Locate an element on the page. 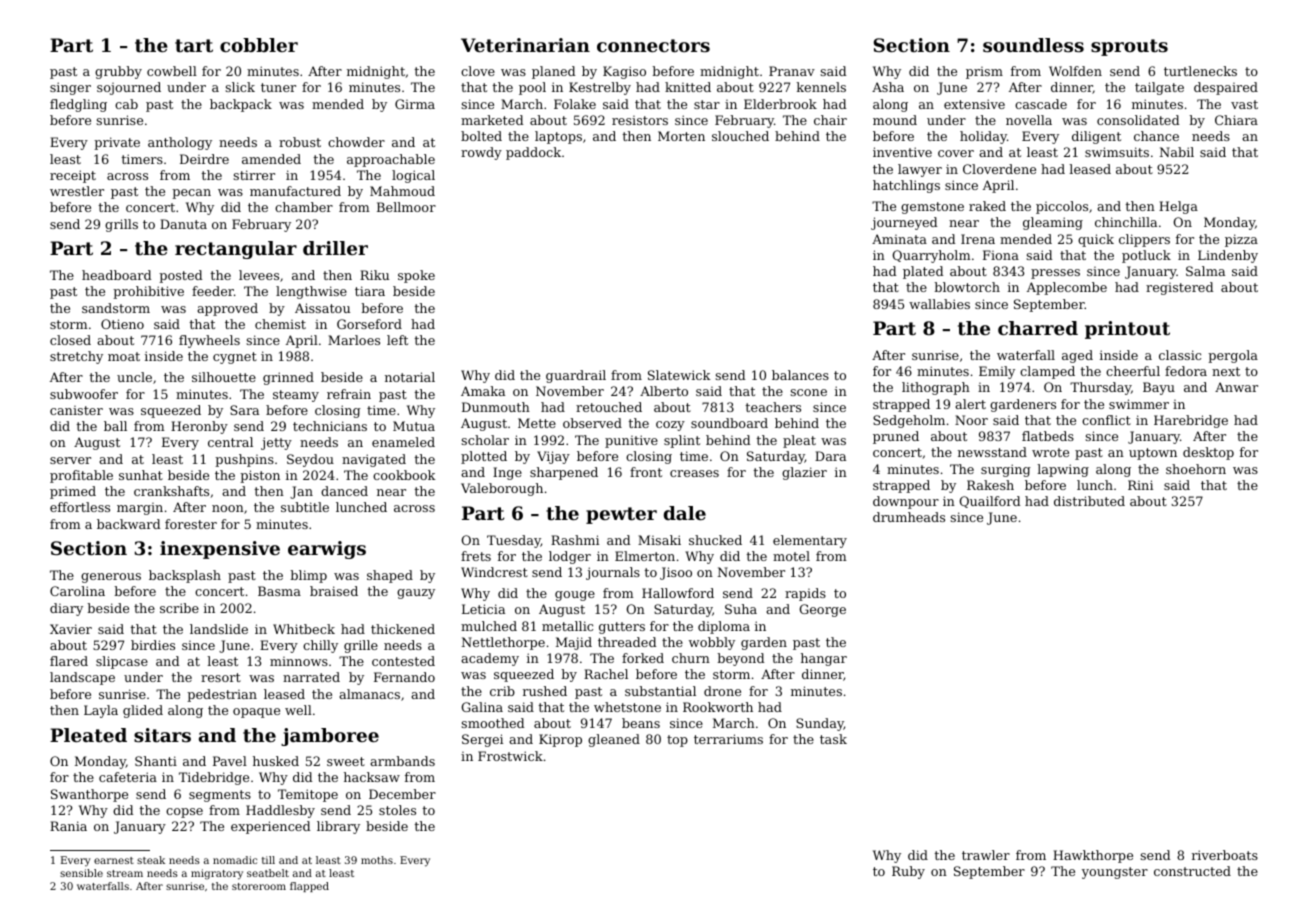 This image has width=1308, height=924. Bellmoor is located at coordinates (406, 207).
